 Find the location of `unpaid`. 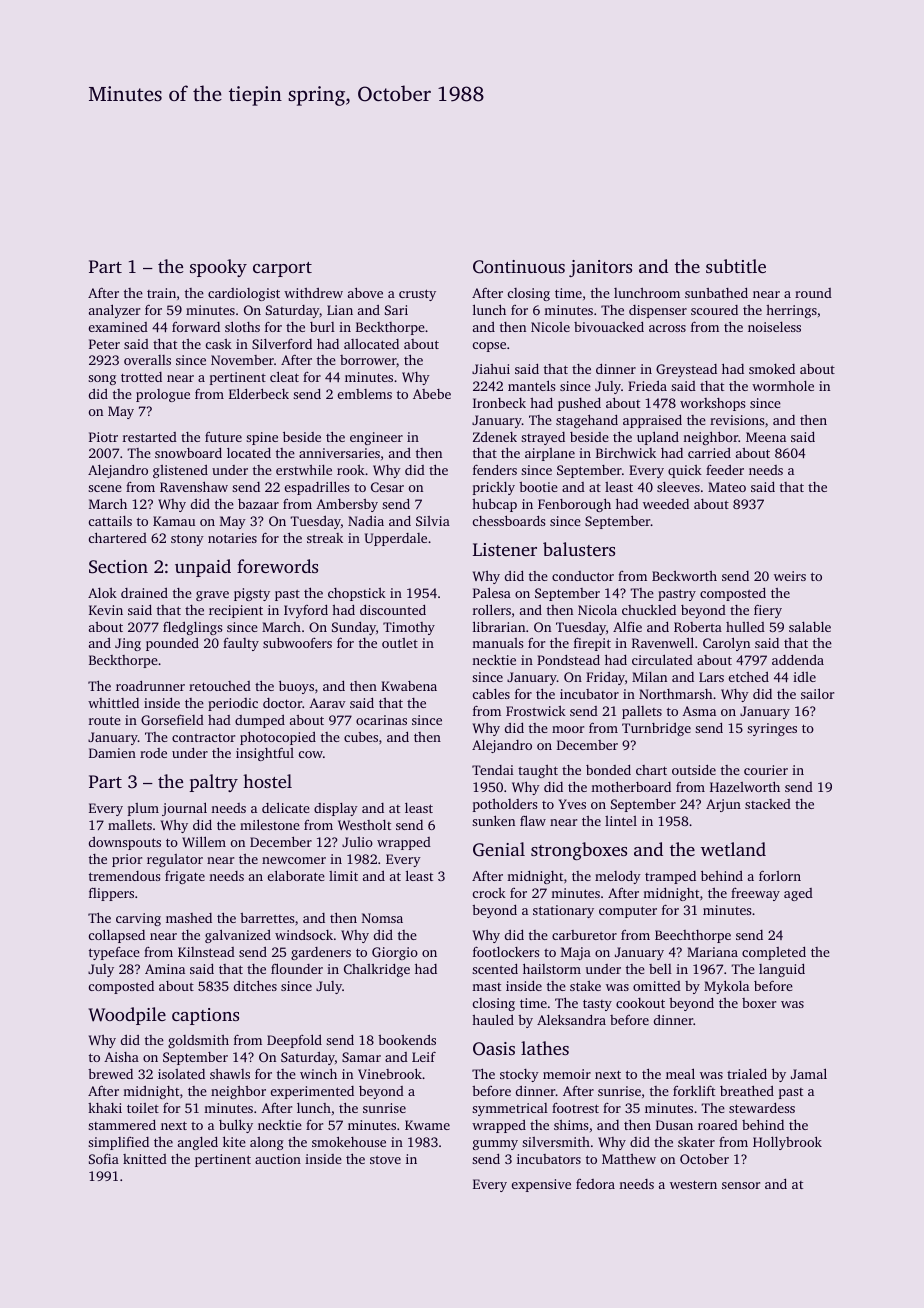

unpaid is located at coordinates (203, 568).
